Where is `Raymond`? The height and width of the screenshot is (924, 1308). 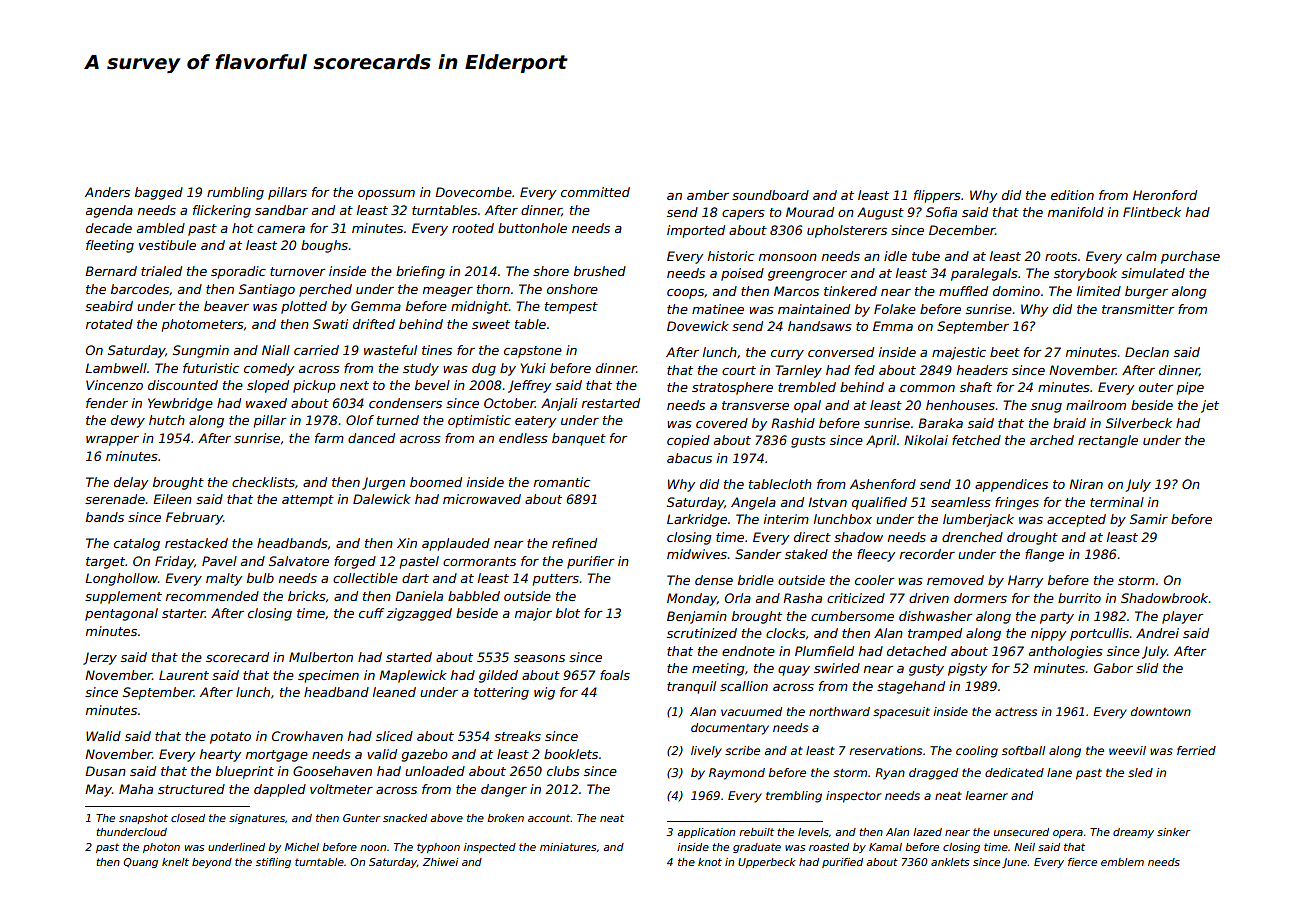 Raymond is located at coordinates (737, 774).
